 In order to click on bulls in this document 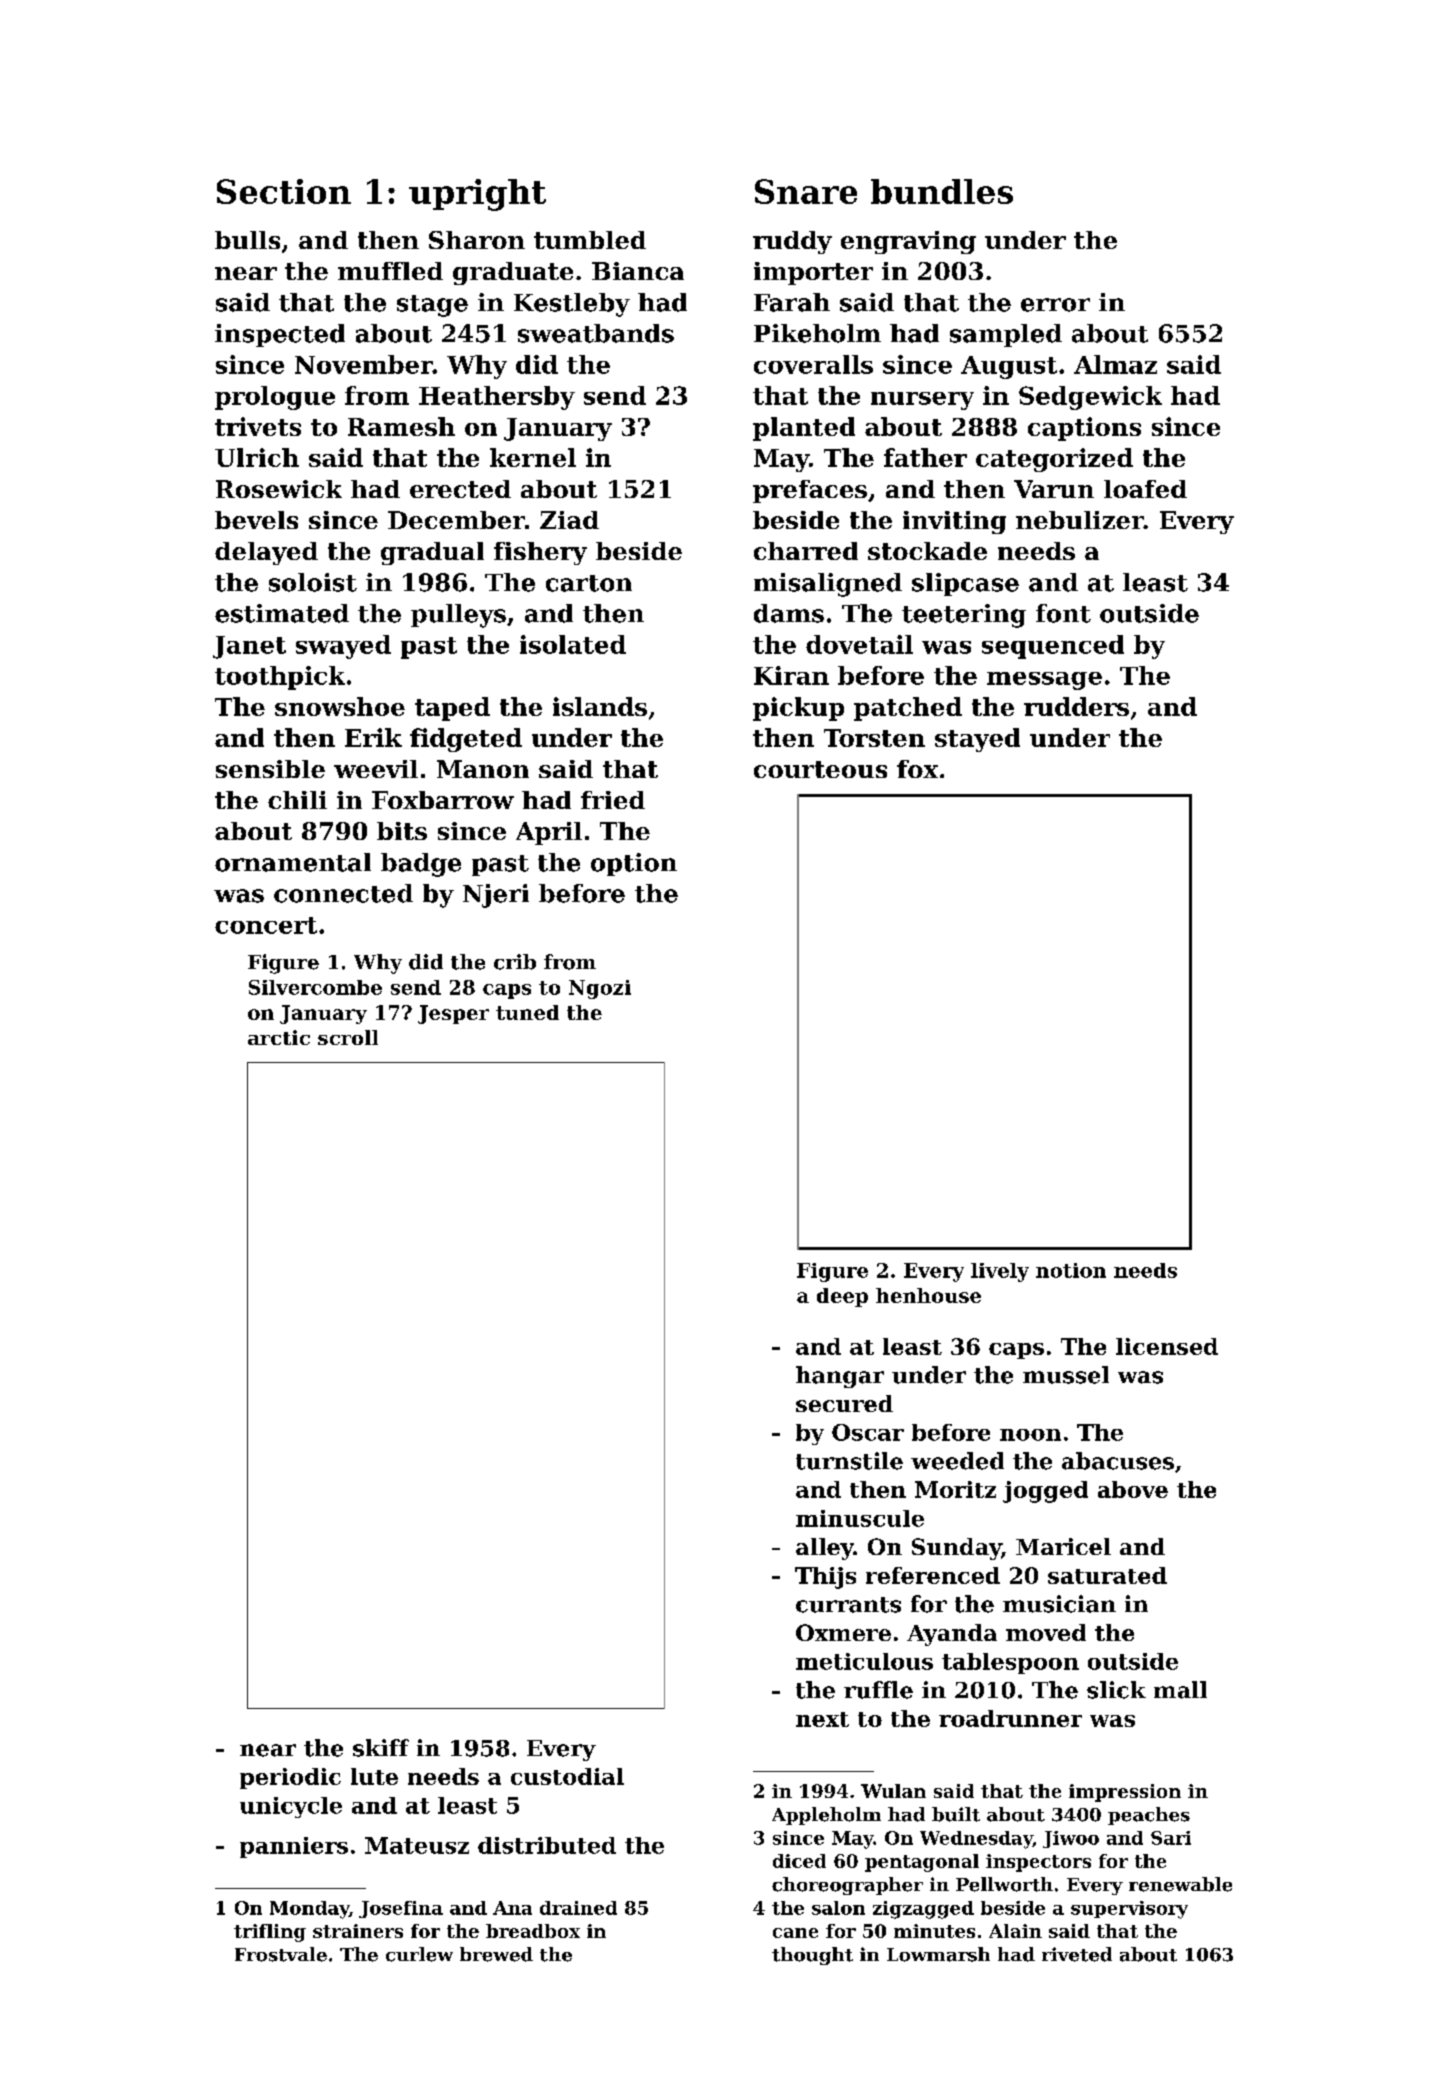, I will do `click(247, 240)`.
